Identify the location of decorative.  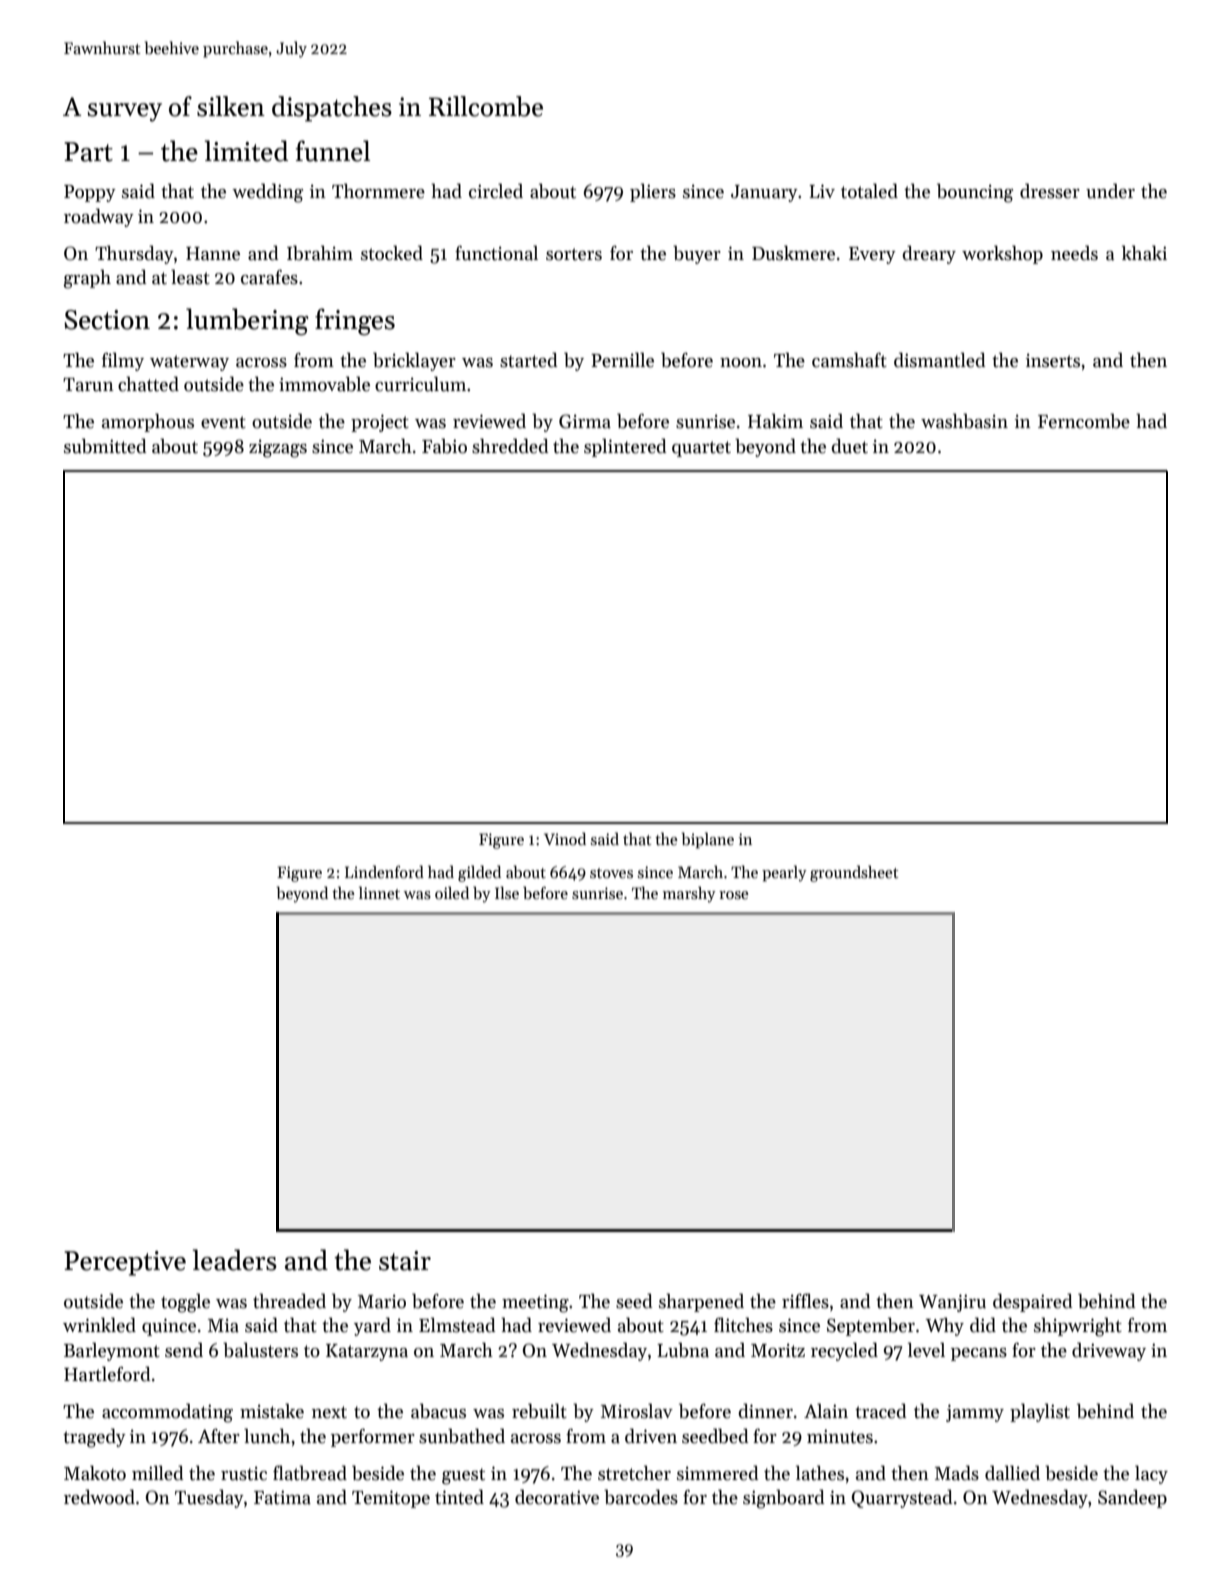
(557, 1497).
